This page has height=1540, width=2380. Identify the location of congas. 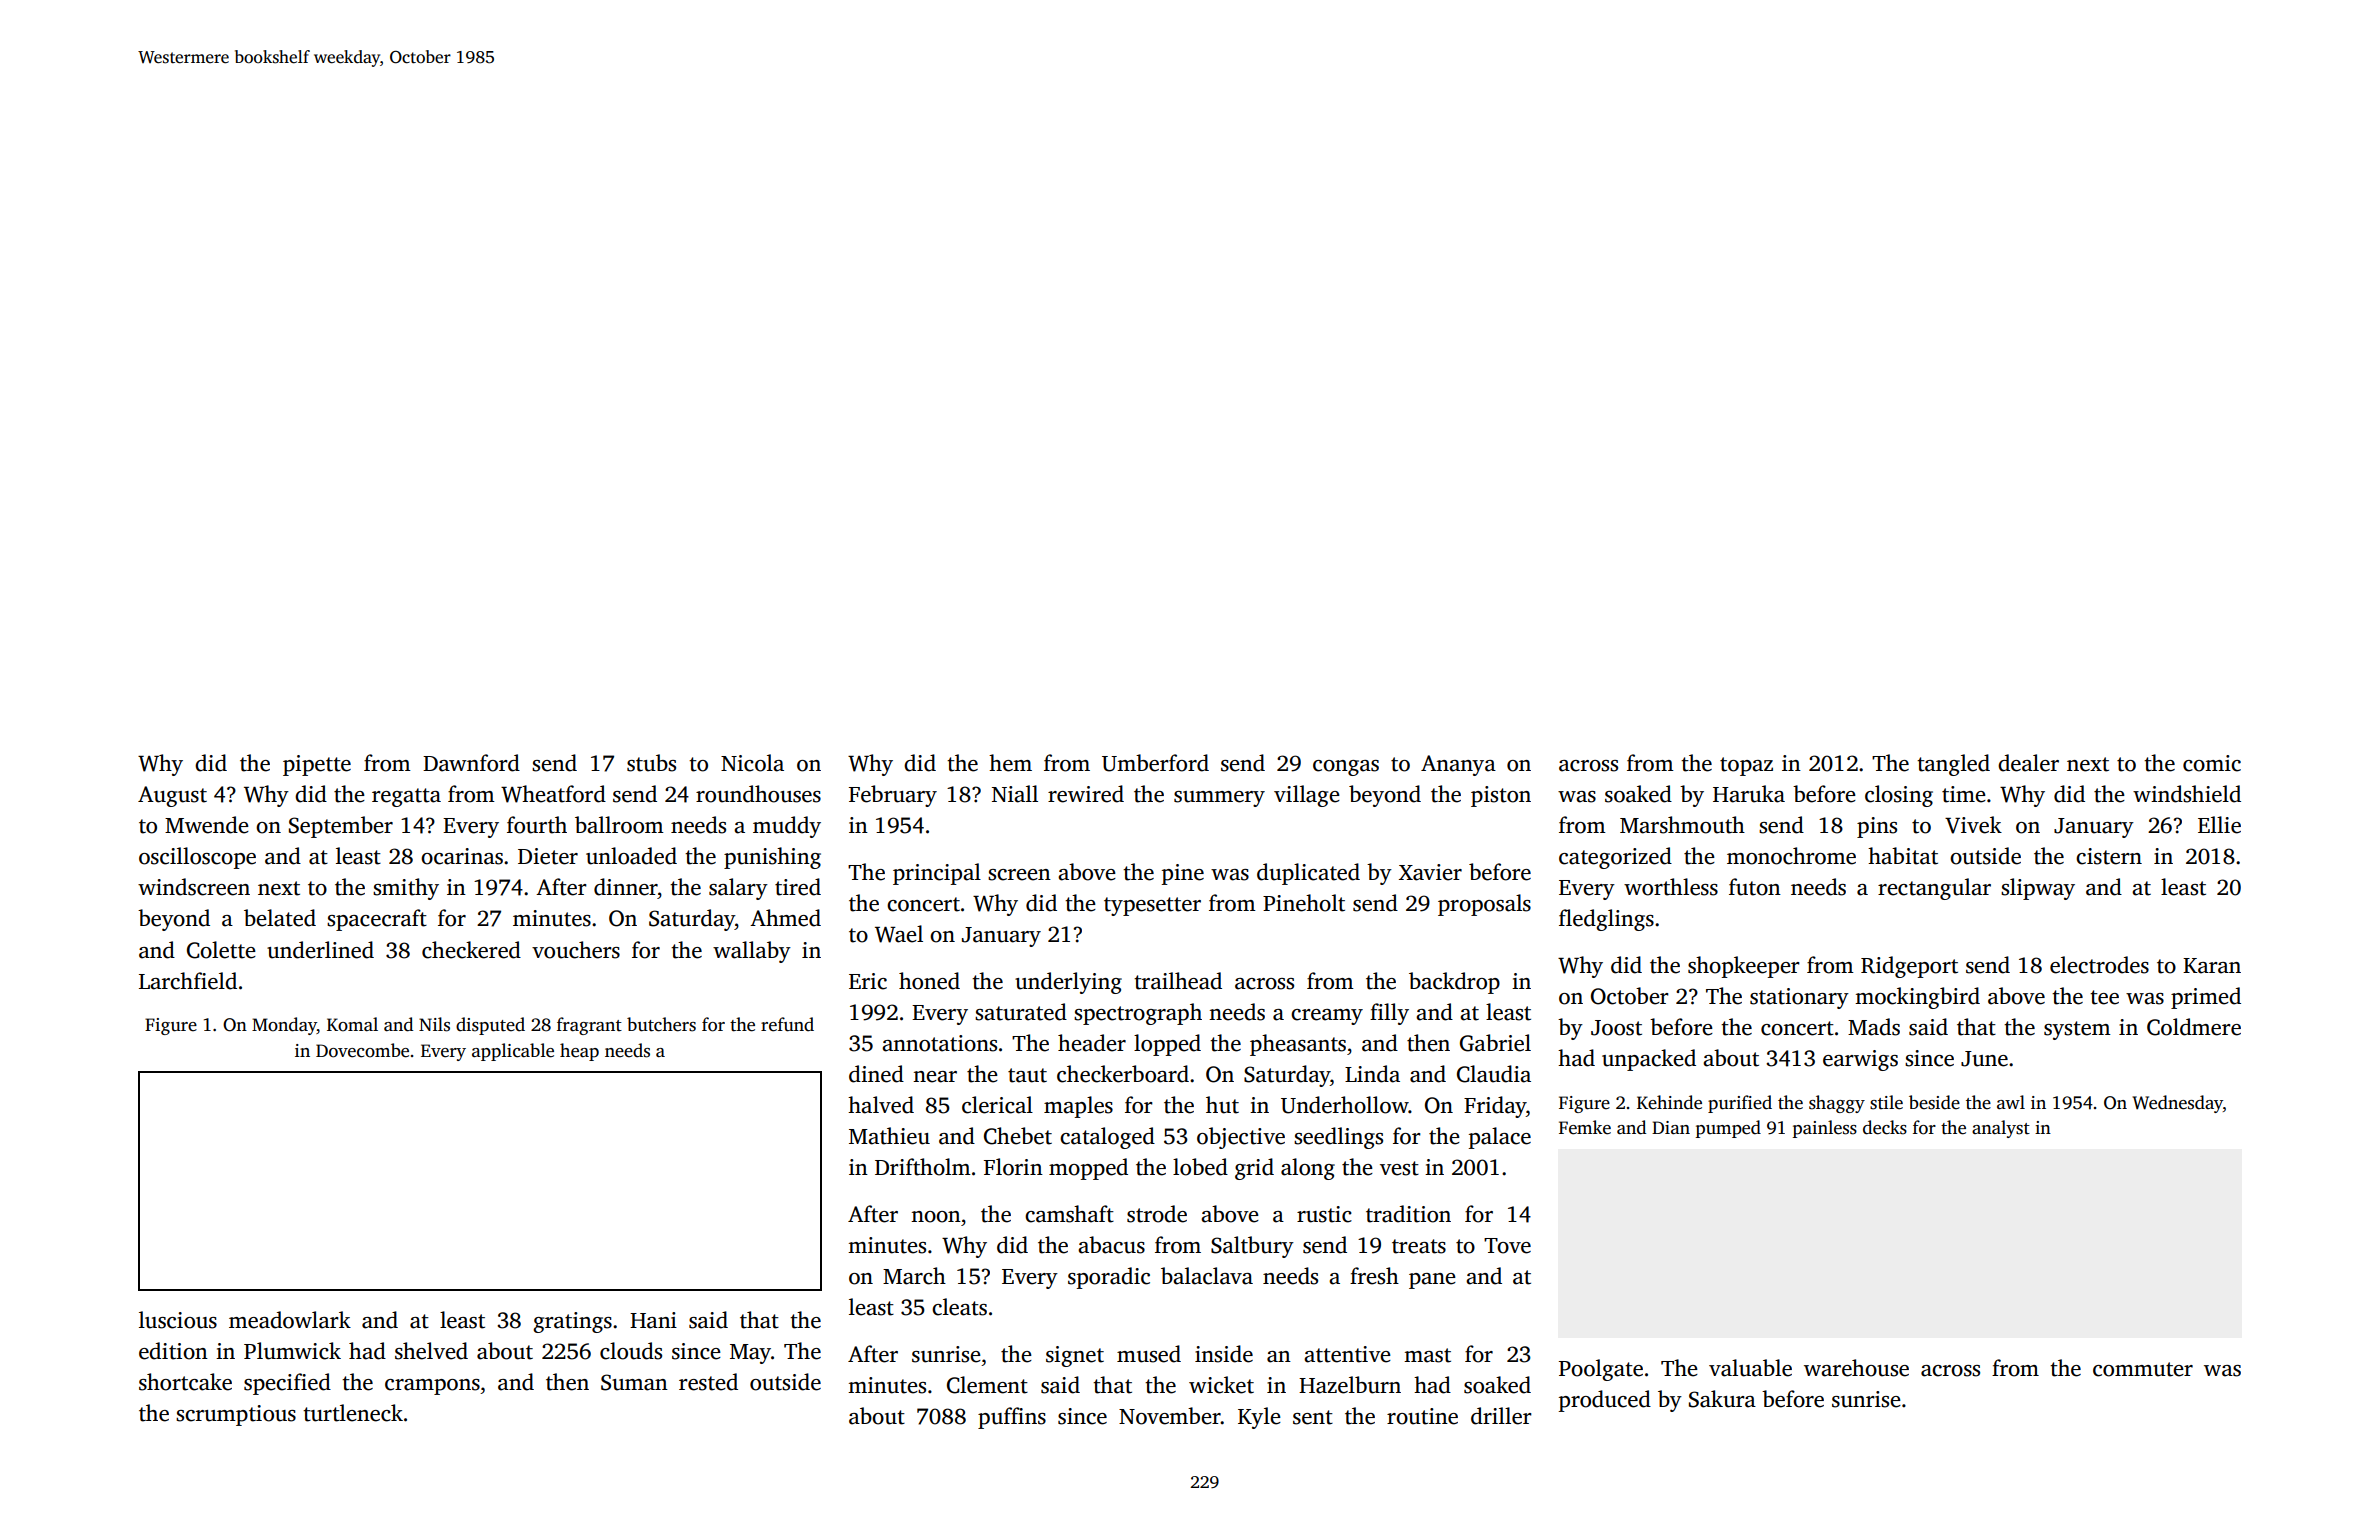
(1346, 768).
